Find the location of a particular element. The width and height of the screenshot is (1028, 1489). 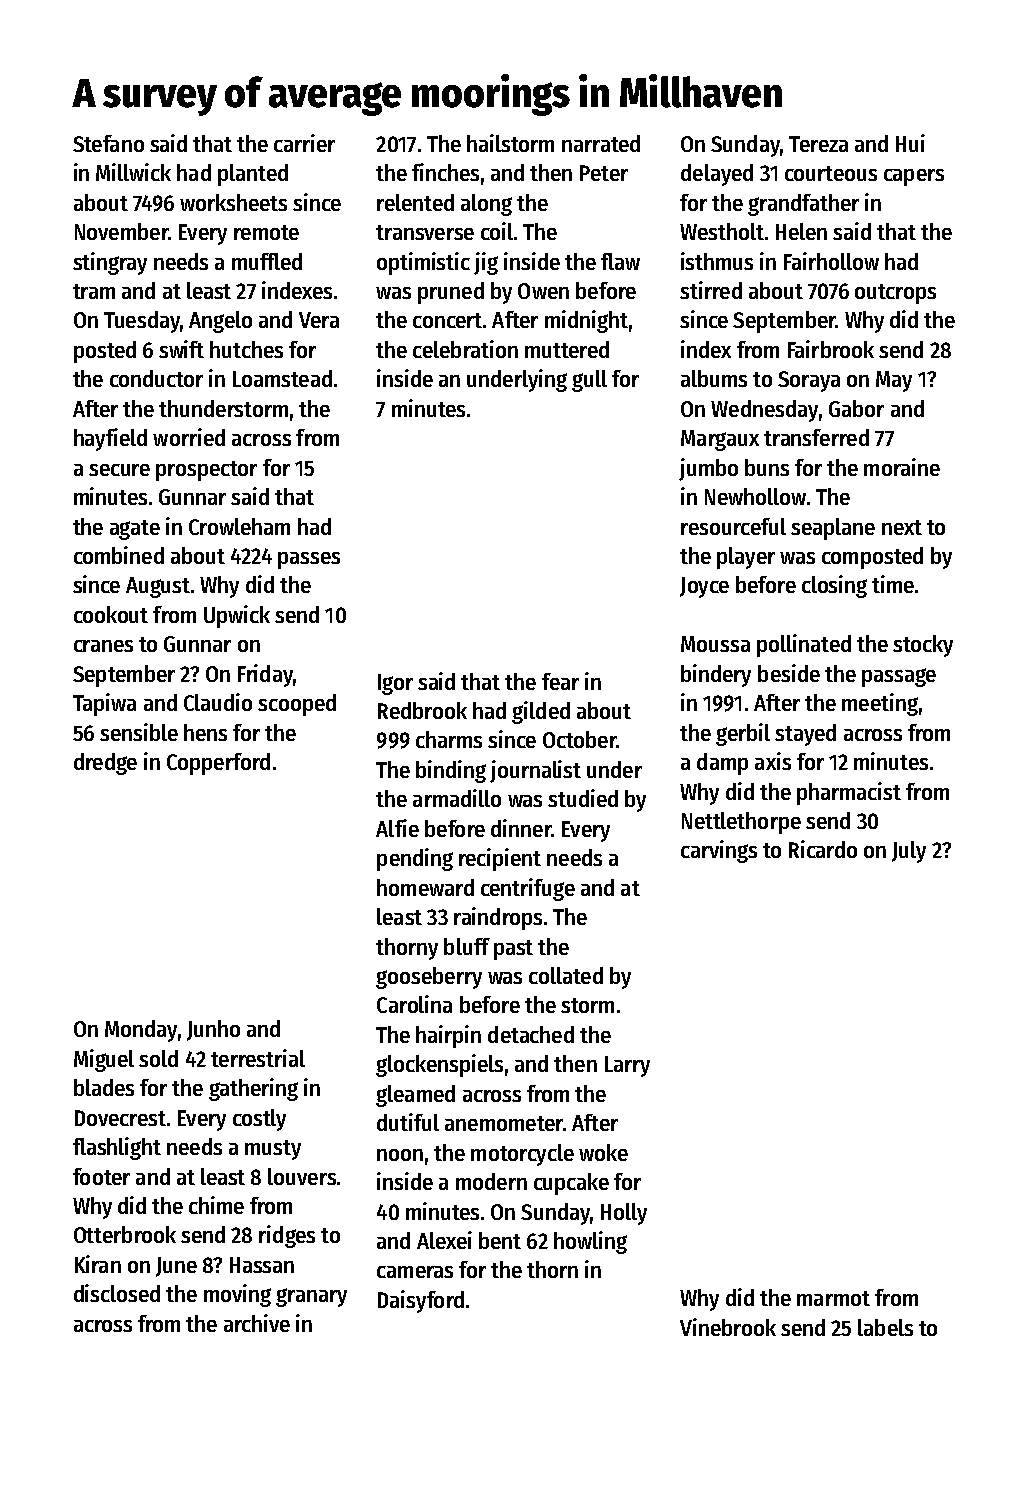

Crowleham is located at coordinates (239, 526).
